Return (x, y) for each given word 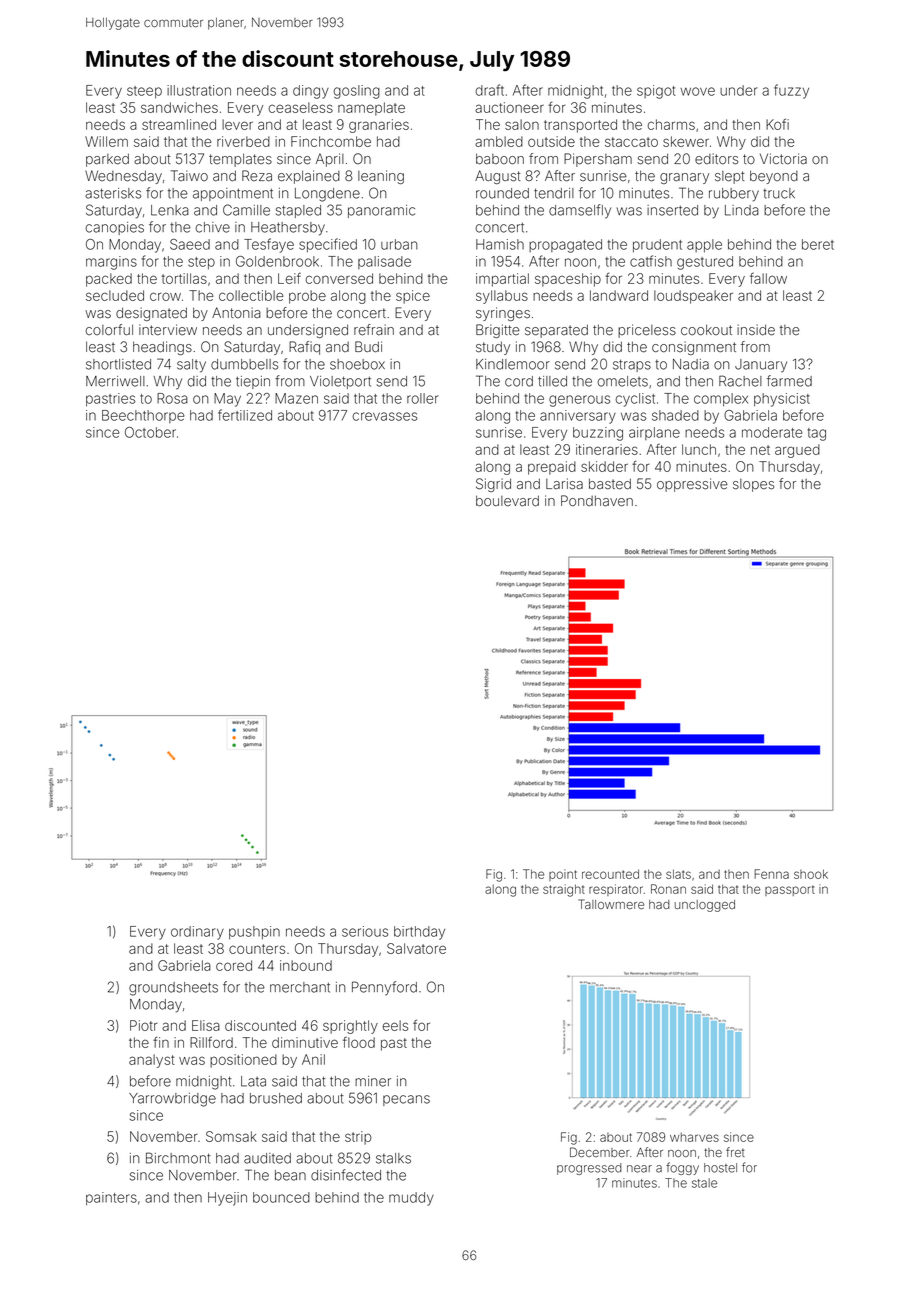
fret (735, 1152)
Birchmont (178, 1158)
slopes (753, 485)
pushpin (254, 933)
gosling (356, 92)
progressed (589, 1169)
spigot (656, 92)
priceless (647, 331)
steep (144, 92)
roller (423, 398)
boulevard (507, 501)
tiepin (253, 382)
